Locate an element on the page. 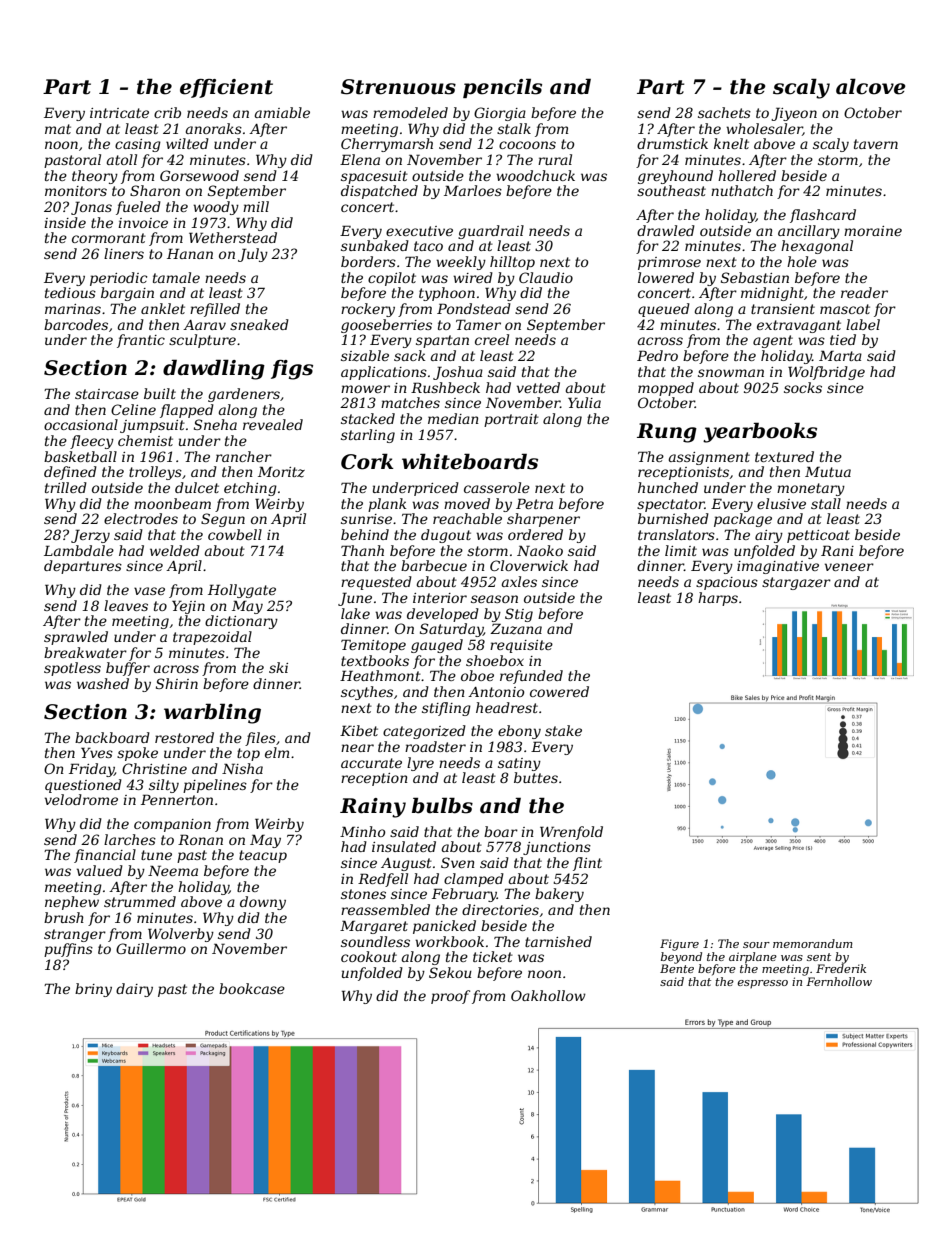 This page has height=1233, width=952. Wrenfold is located at coordinates (571, 833).
